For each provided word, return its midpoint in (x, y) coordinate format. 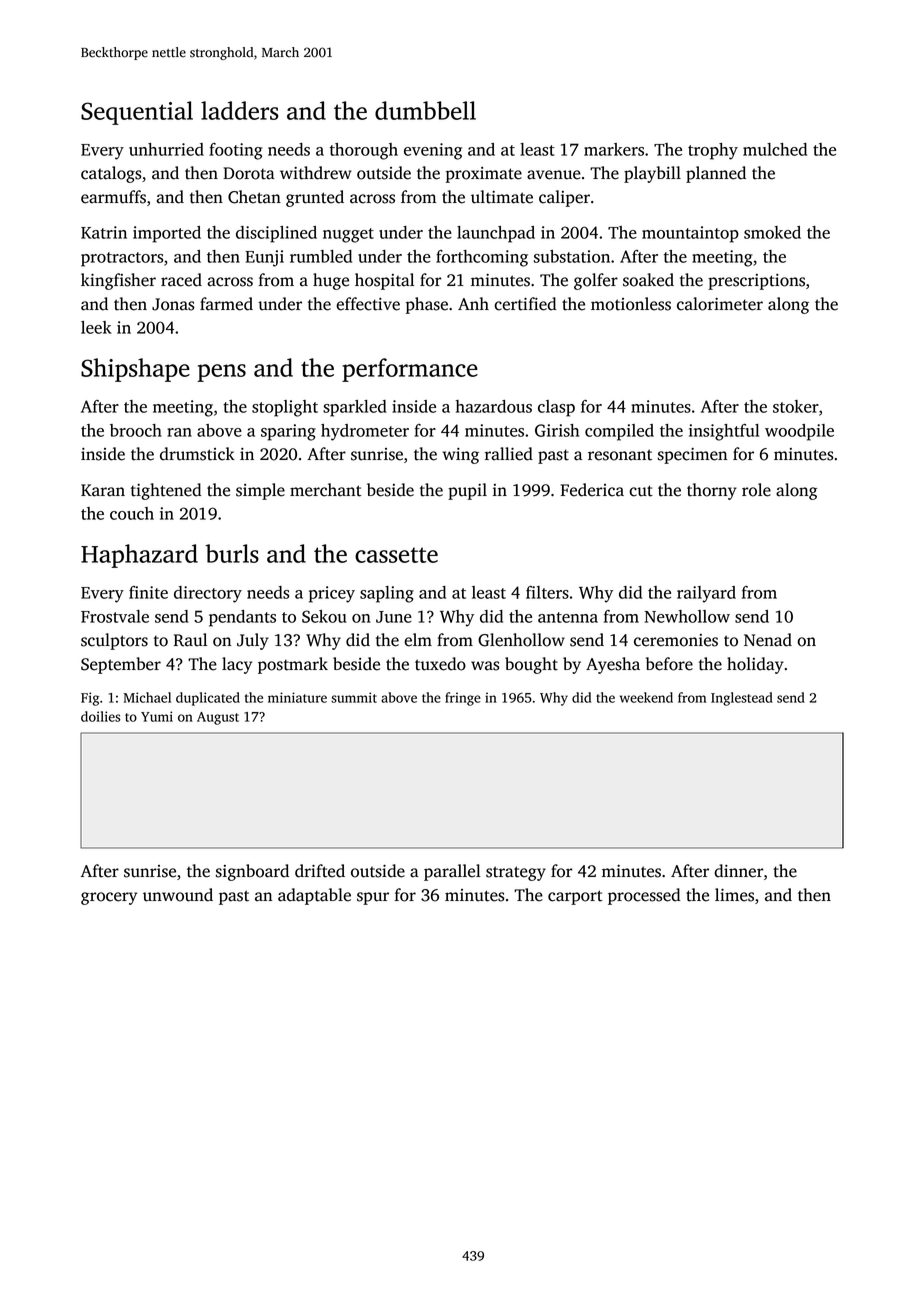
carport (575, 897)
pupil (467, 491)
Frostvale (115, 616)
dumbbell (425, 110)
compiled (619, 432)
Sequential (137, 113)
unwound (178, 895)
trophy (713, 151)
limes (734, 895)
